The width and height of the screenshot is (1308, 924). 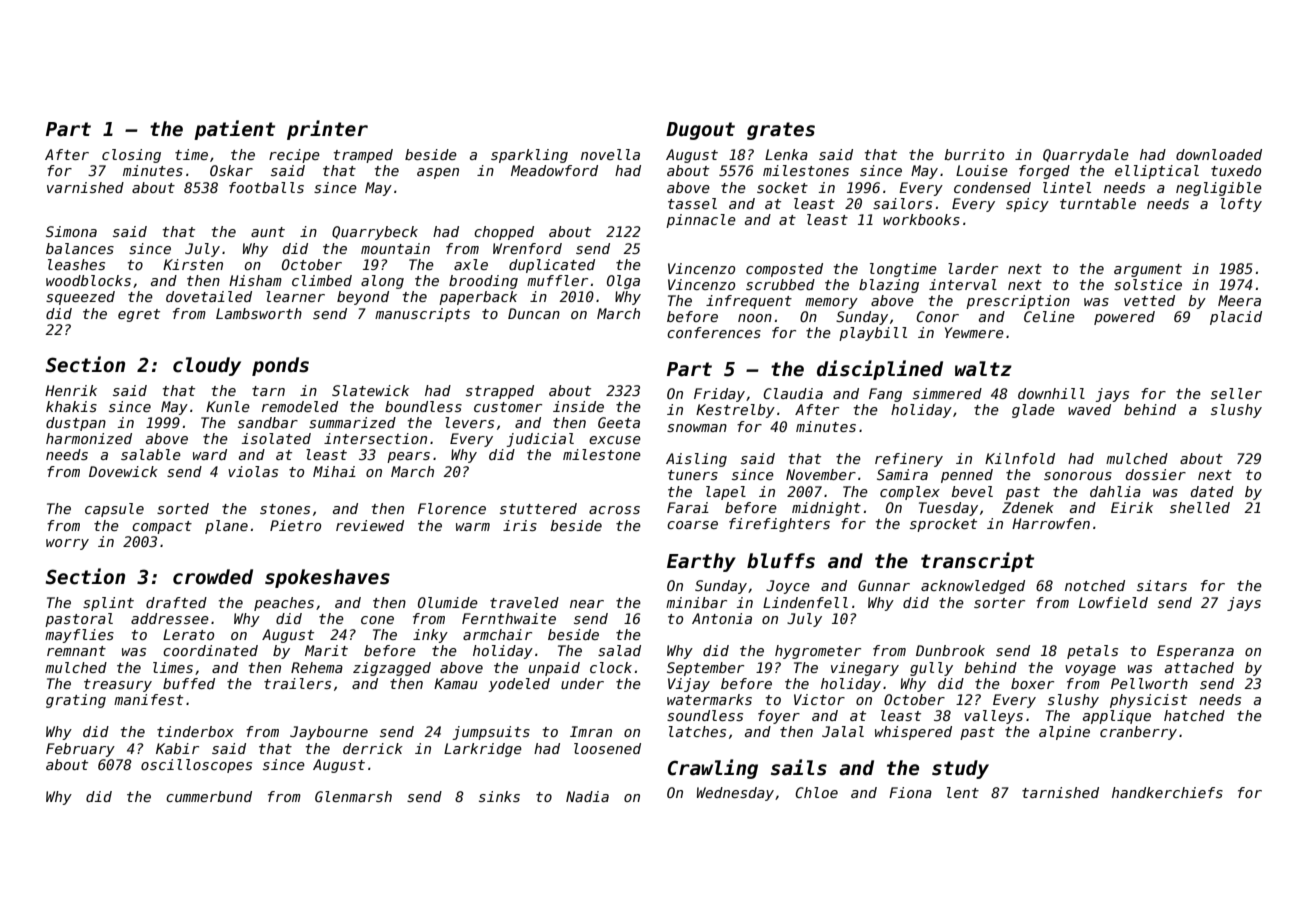 What do you see at coordinates (781, 131) in the screenshot?
I see `grates` at bounding box center [781, 131].
